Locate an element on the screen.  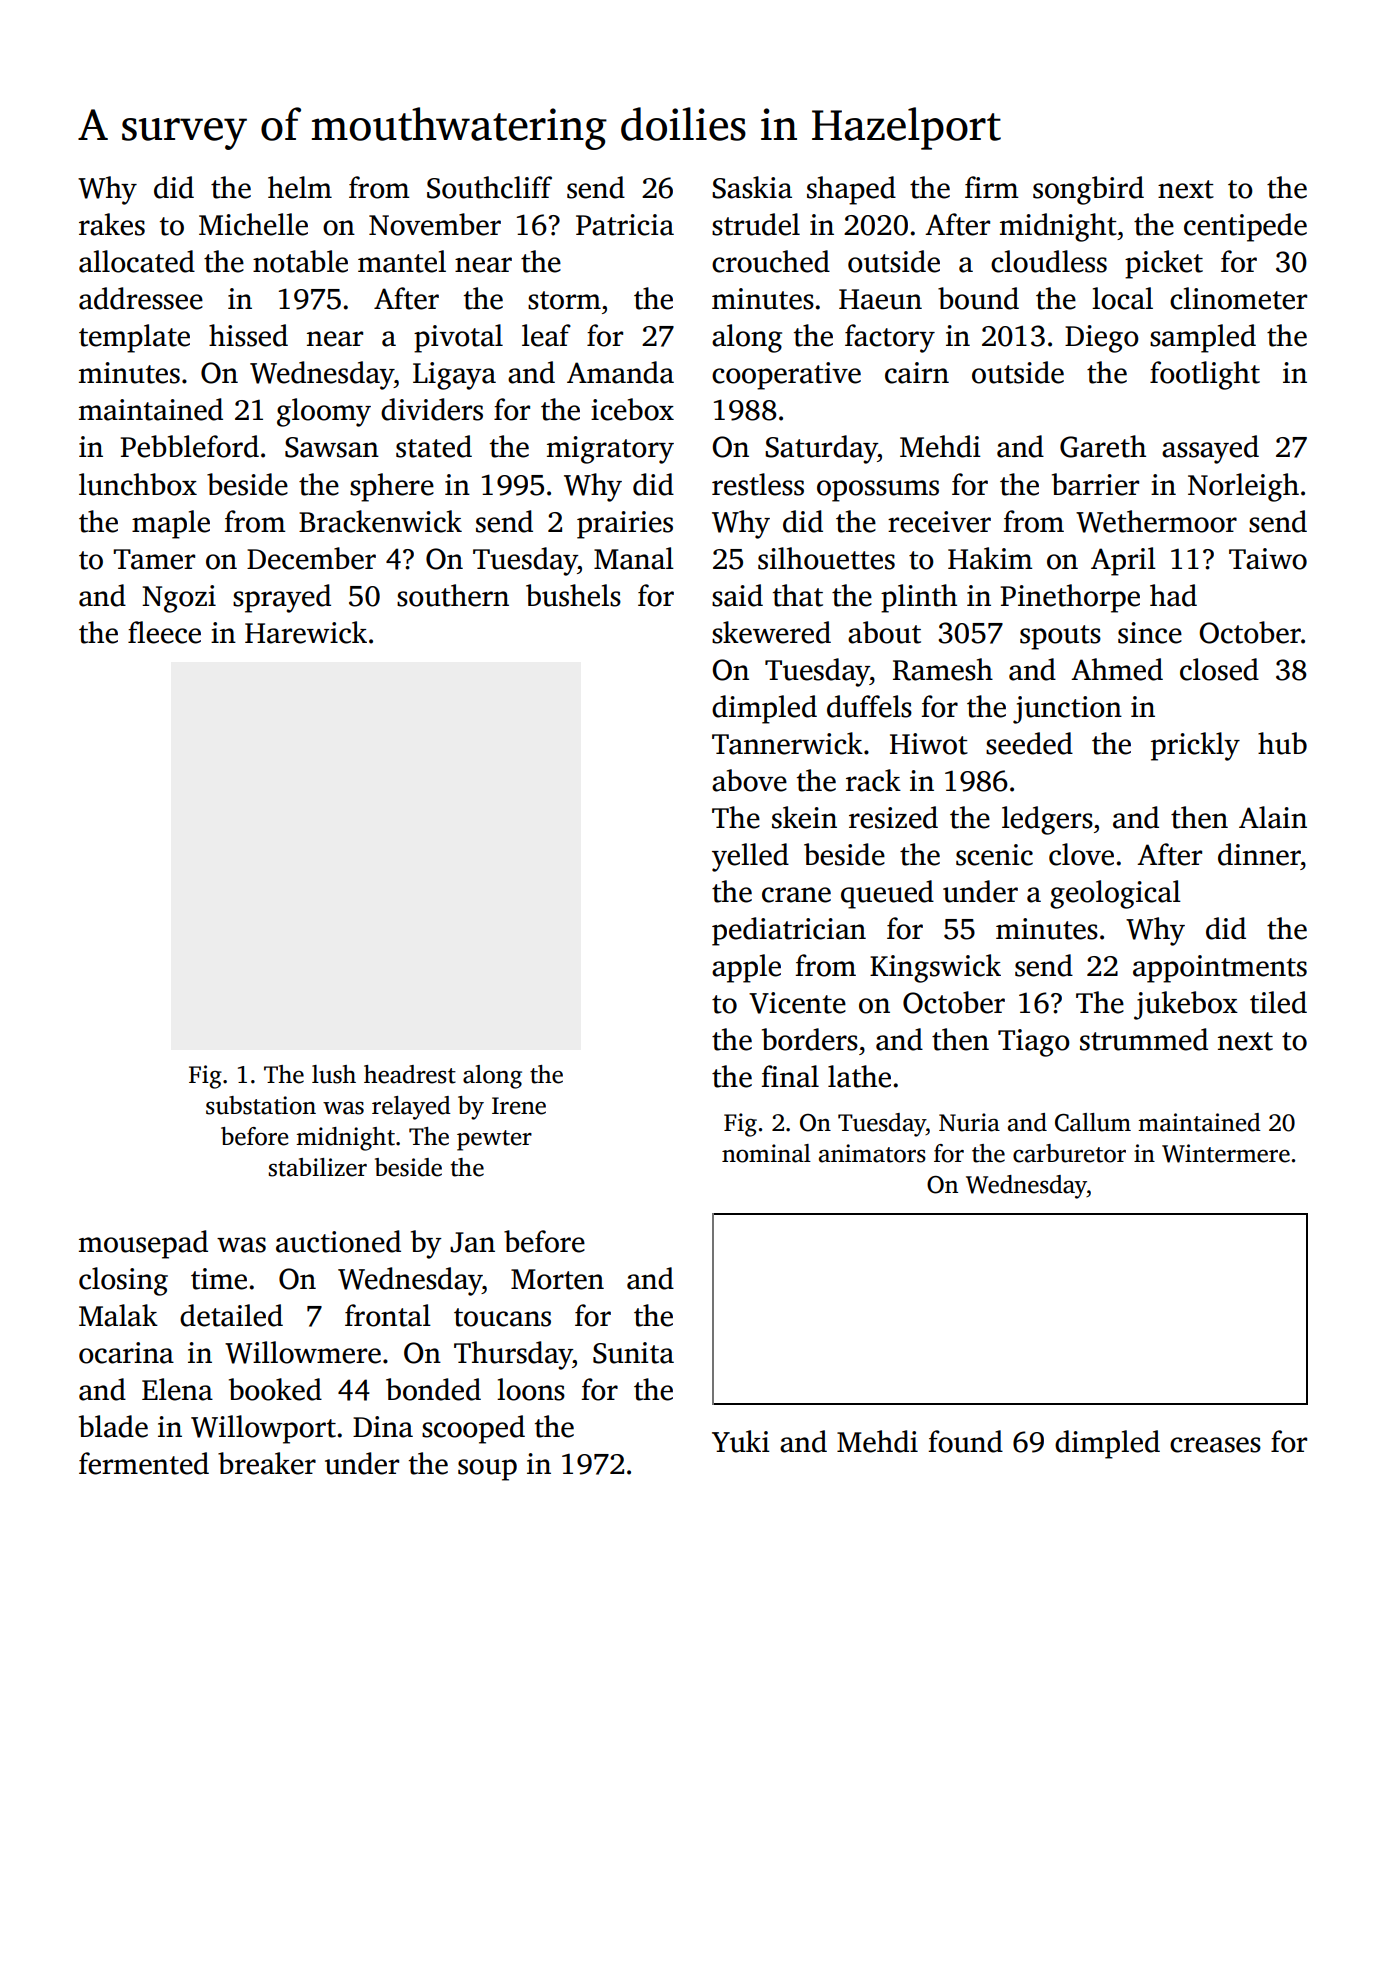
Thursday is located at coordinates (513, 1355).
